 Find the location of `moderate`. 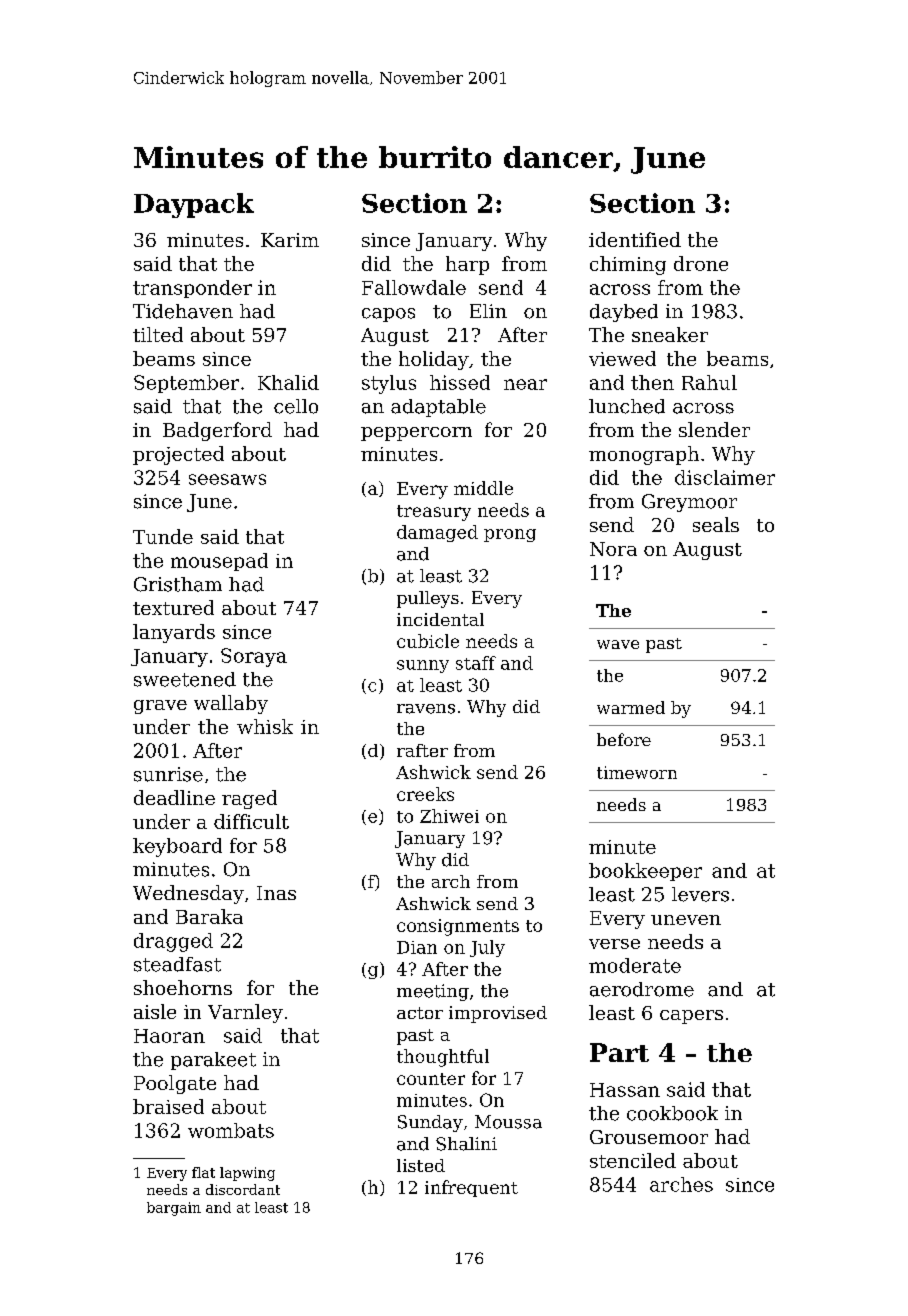

moderate is located at coordinates (635, 965).
